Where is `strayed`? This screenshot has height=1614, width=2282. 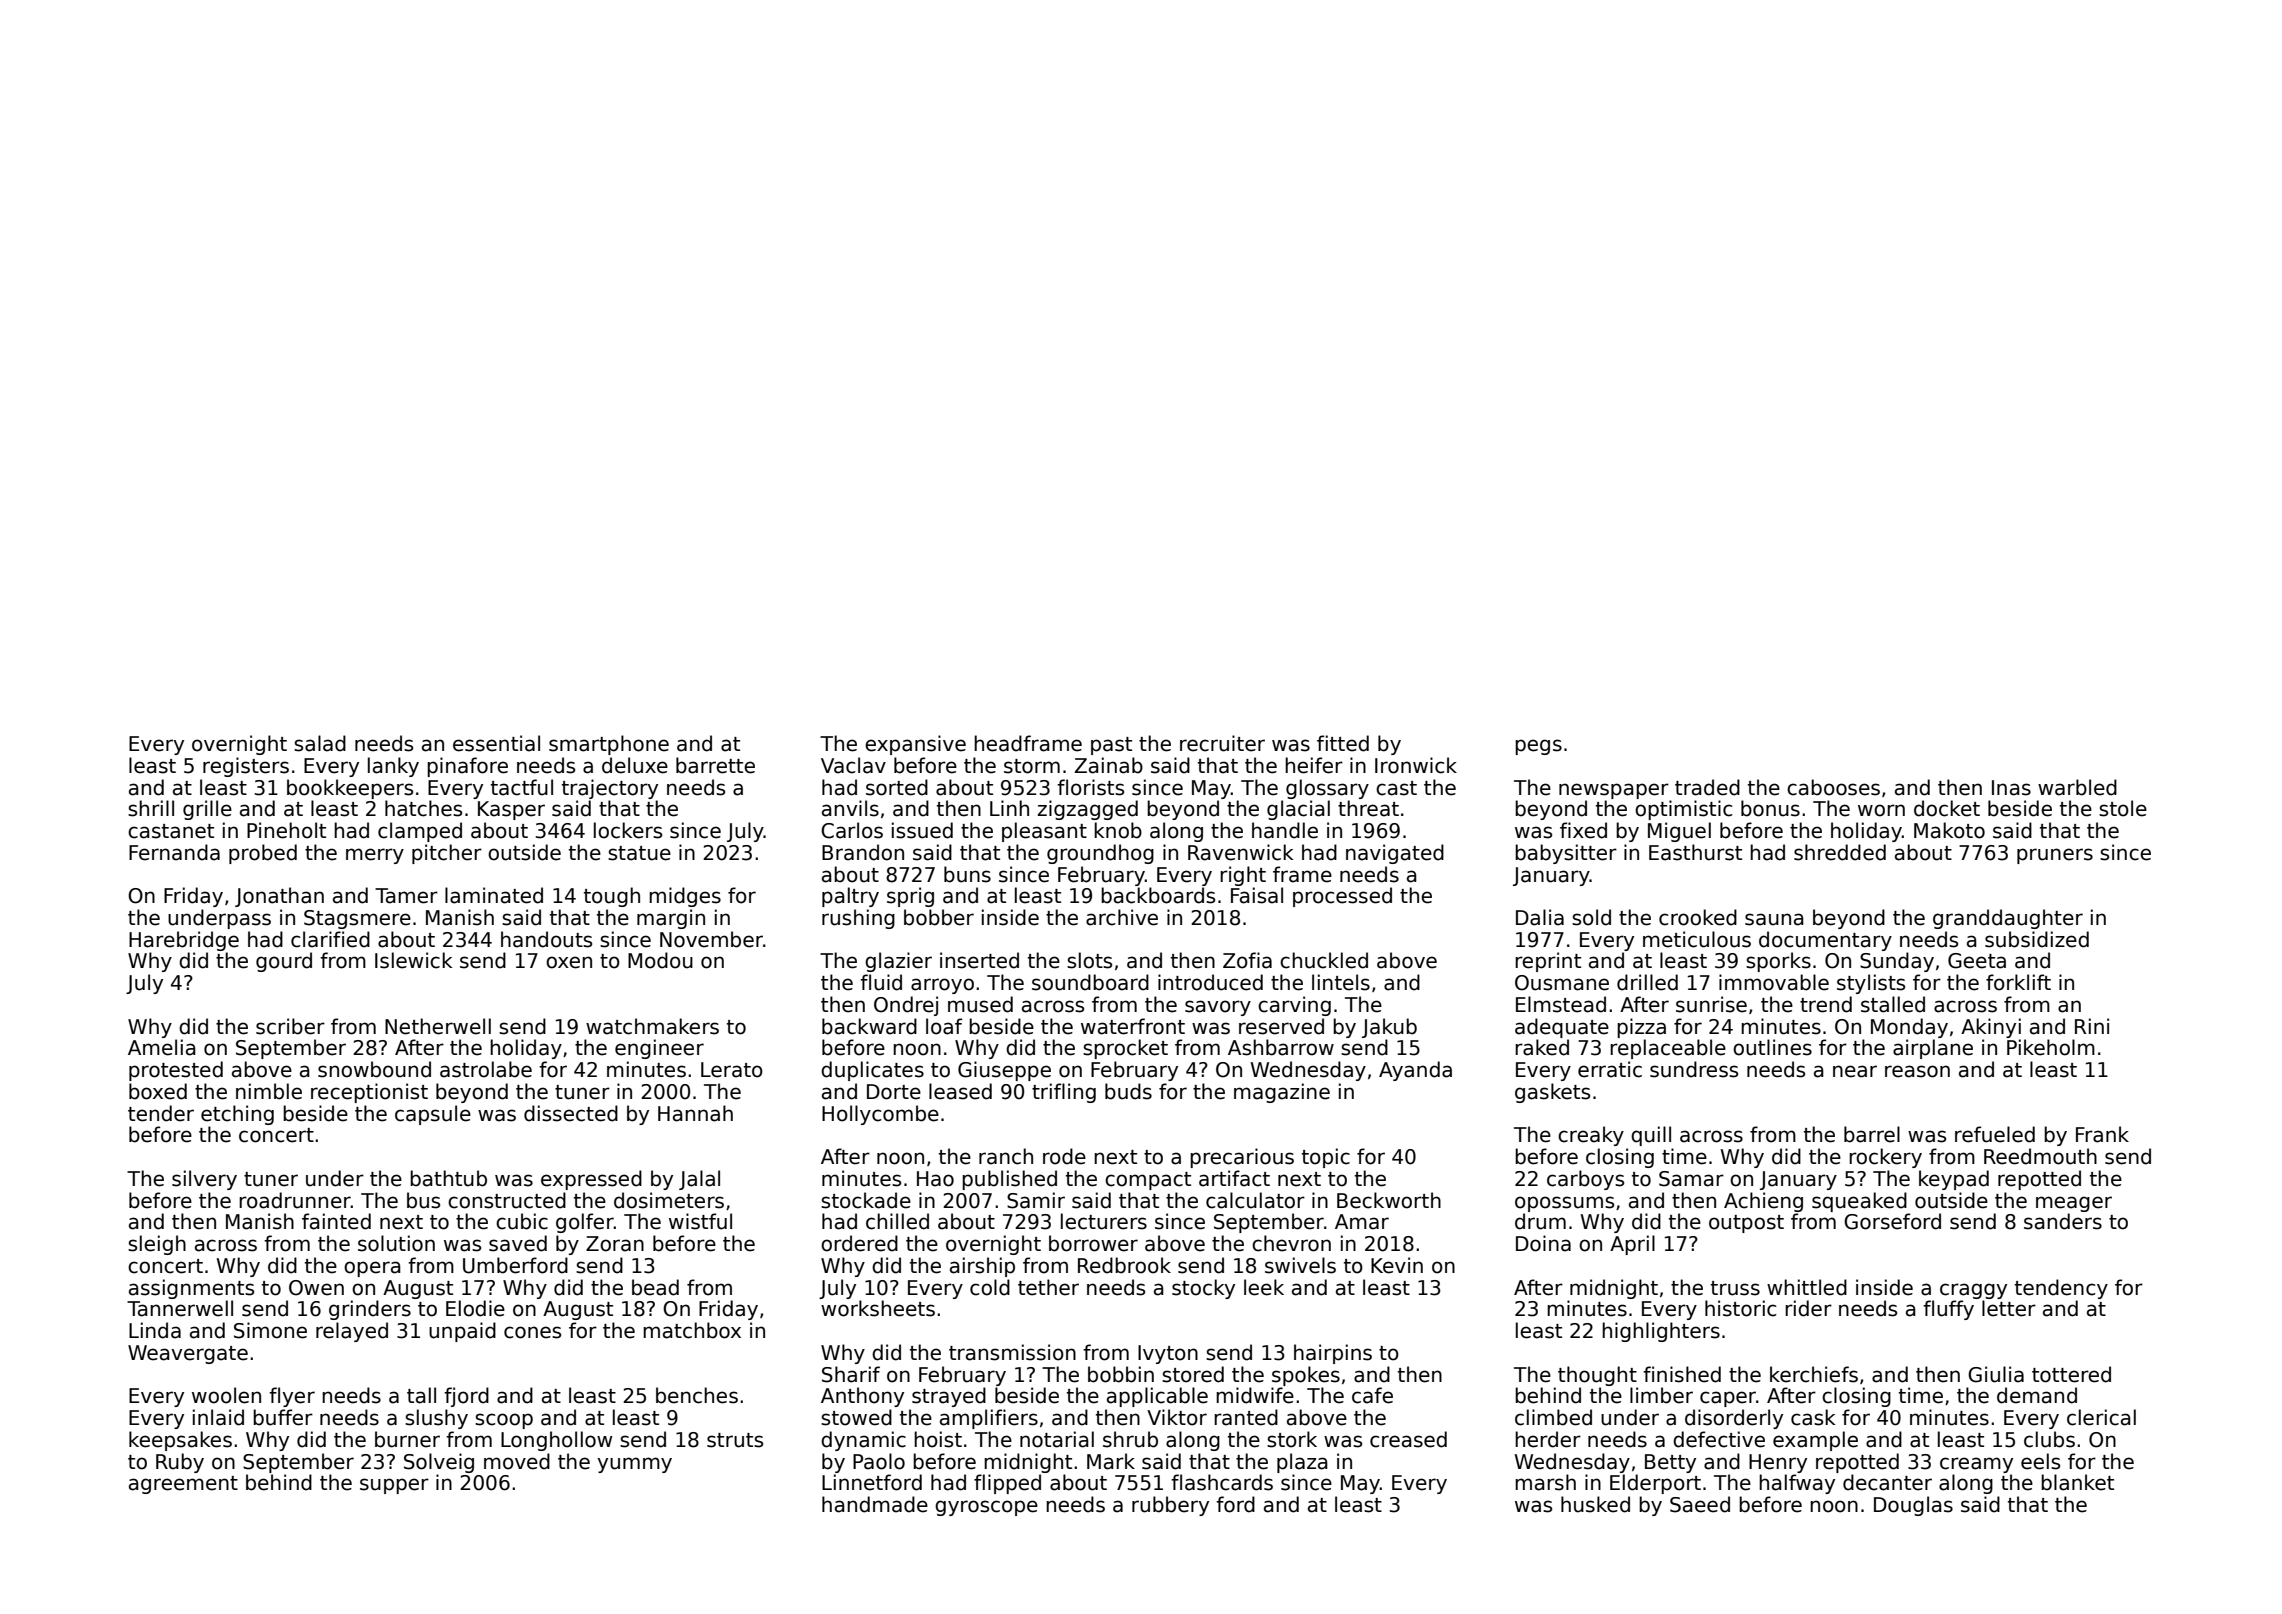
strayed is located at coordinates (949, 1397).
